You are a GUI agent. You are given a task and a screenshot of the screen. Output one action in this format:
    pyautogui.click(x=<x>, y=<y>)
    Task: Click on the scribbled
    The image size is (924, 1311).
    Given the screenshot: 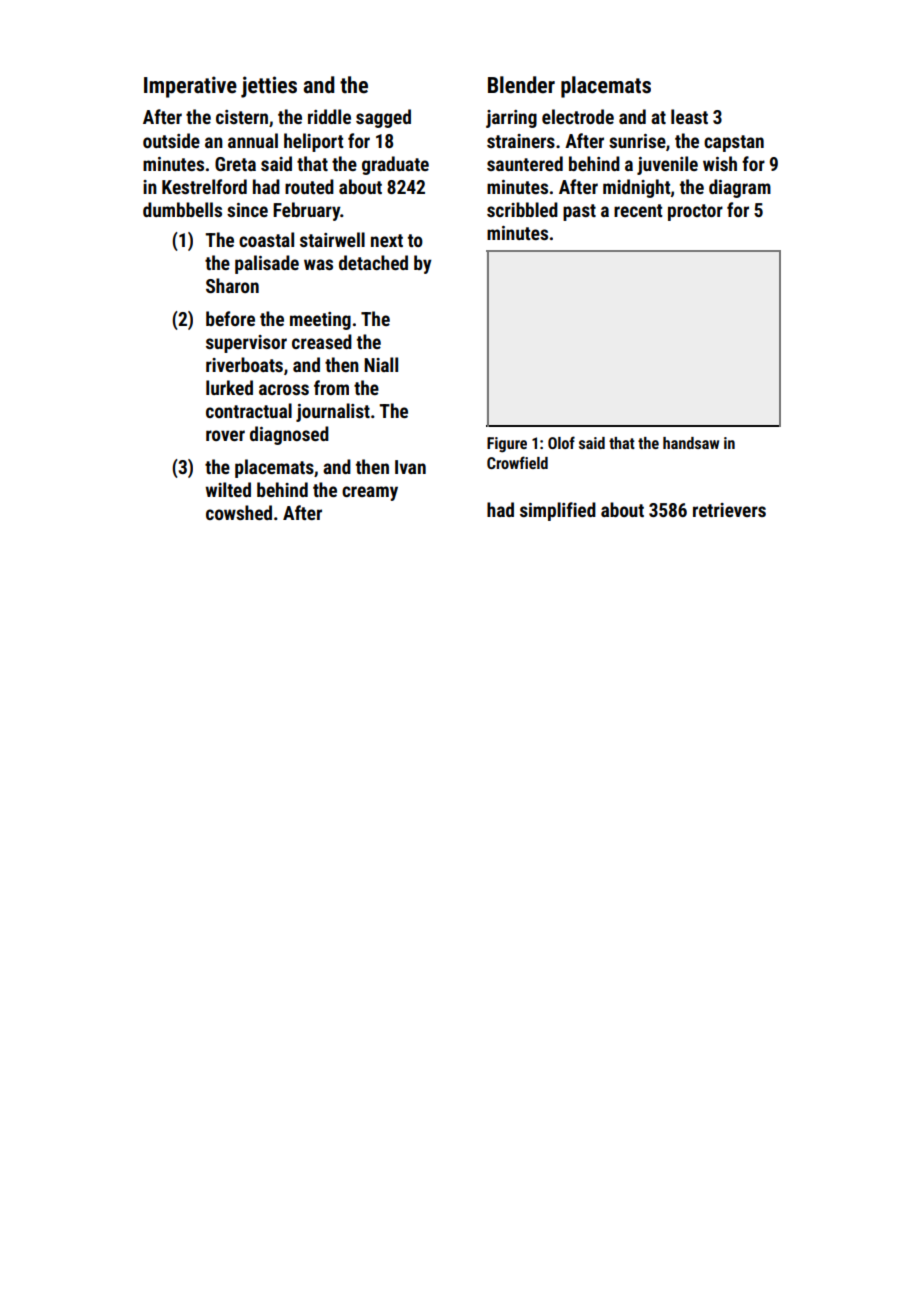 What is the action you would take?
    pyautogui.click(x=522, y=209)
